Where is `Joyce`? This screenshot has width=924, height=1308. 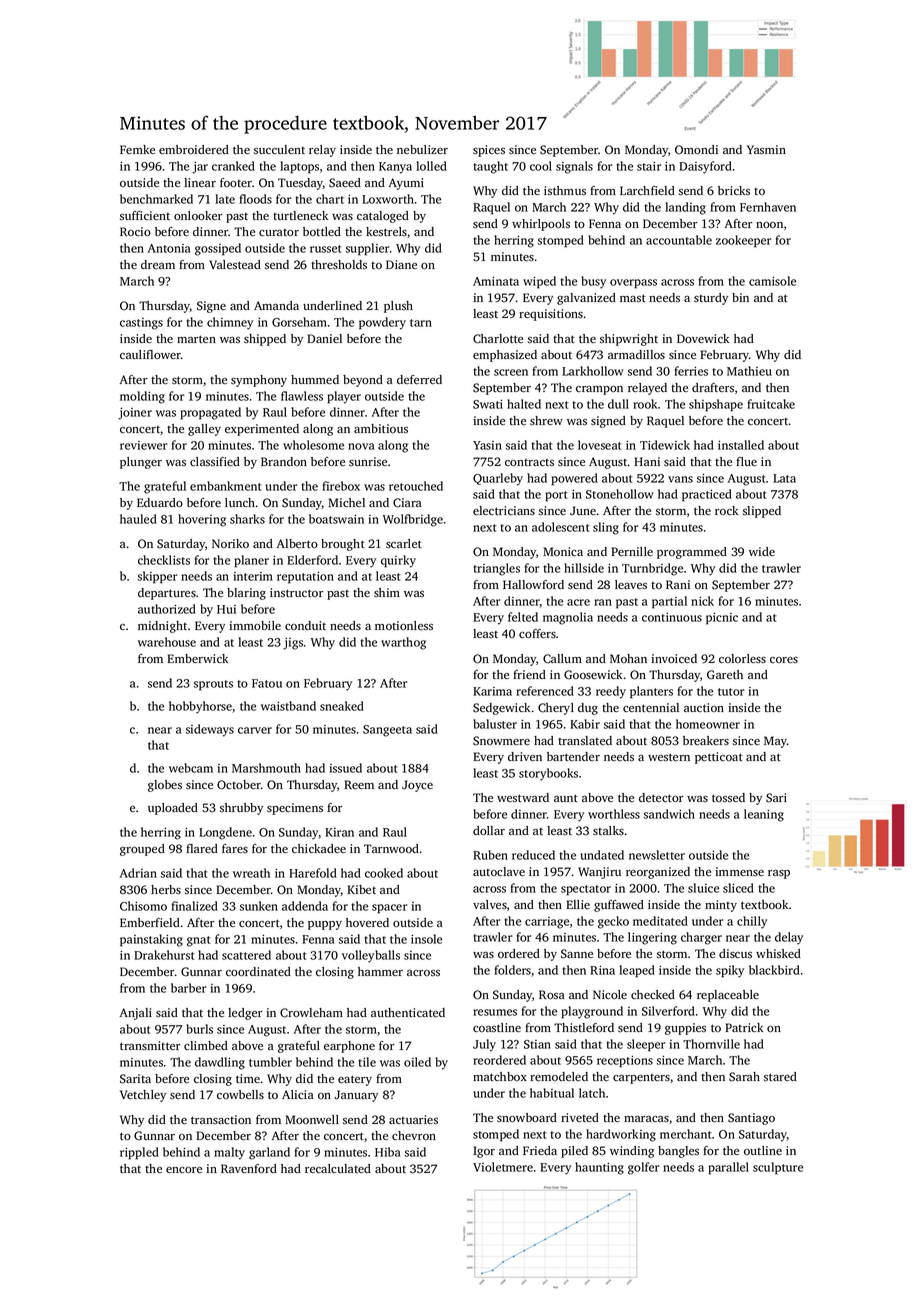 Joyce is located at coordinates (417, 786).
